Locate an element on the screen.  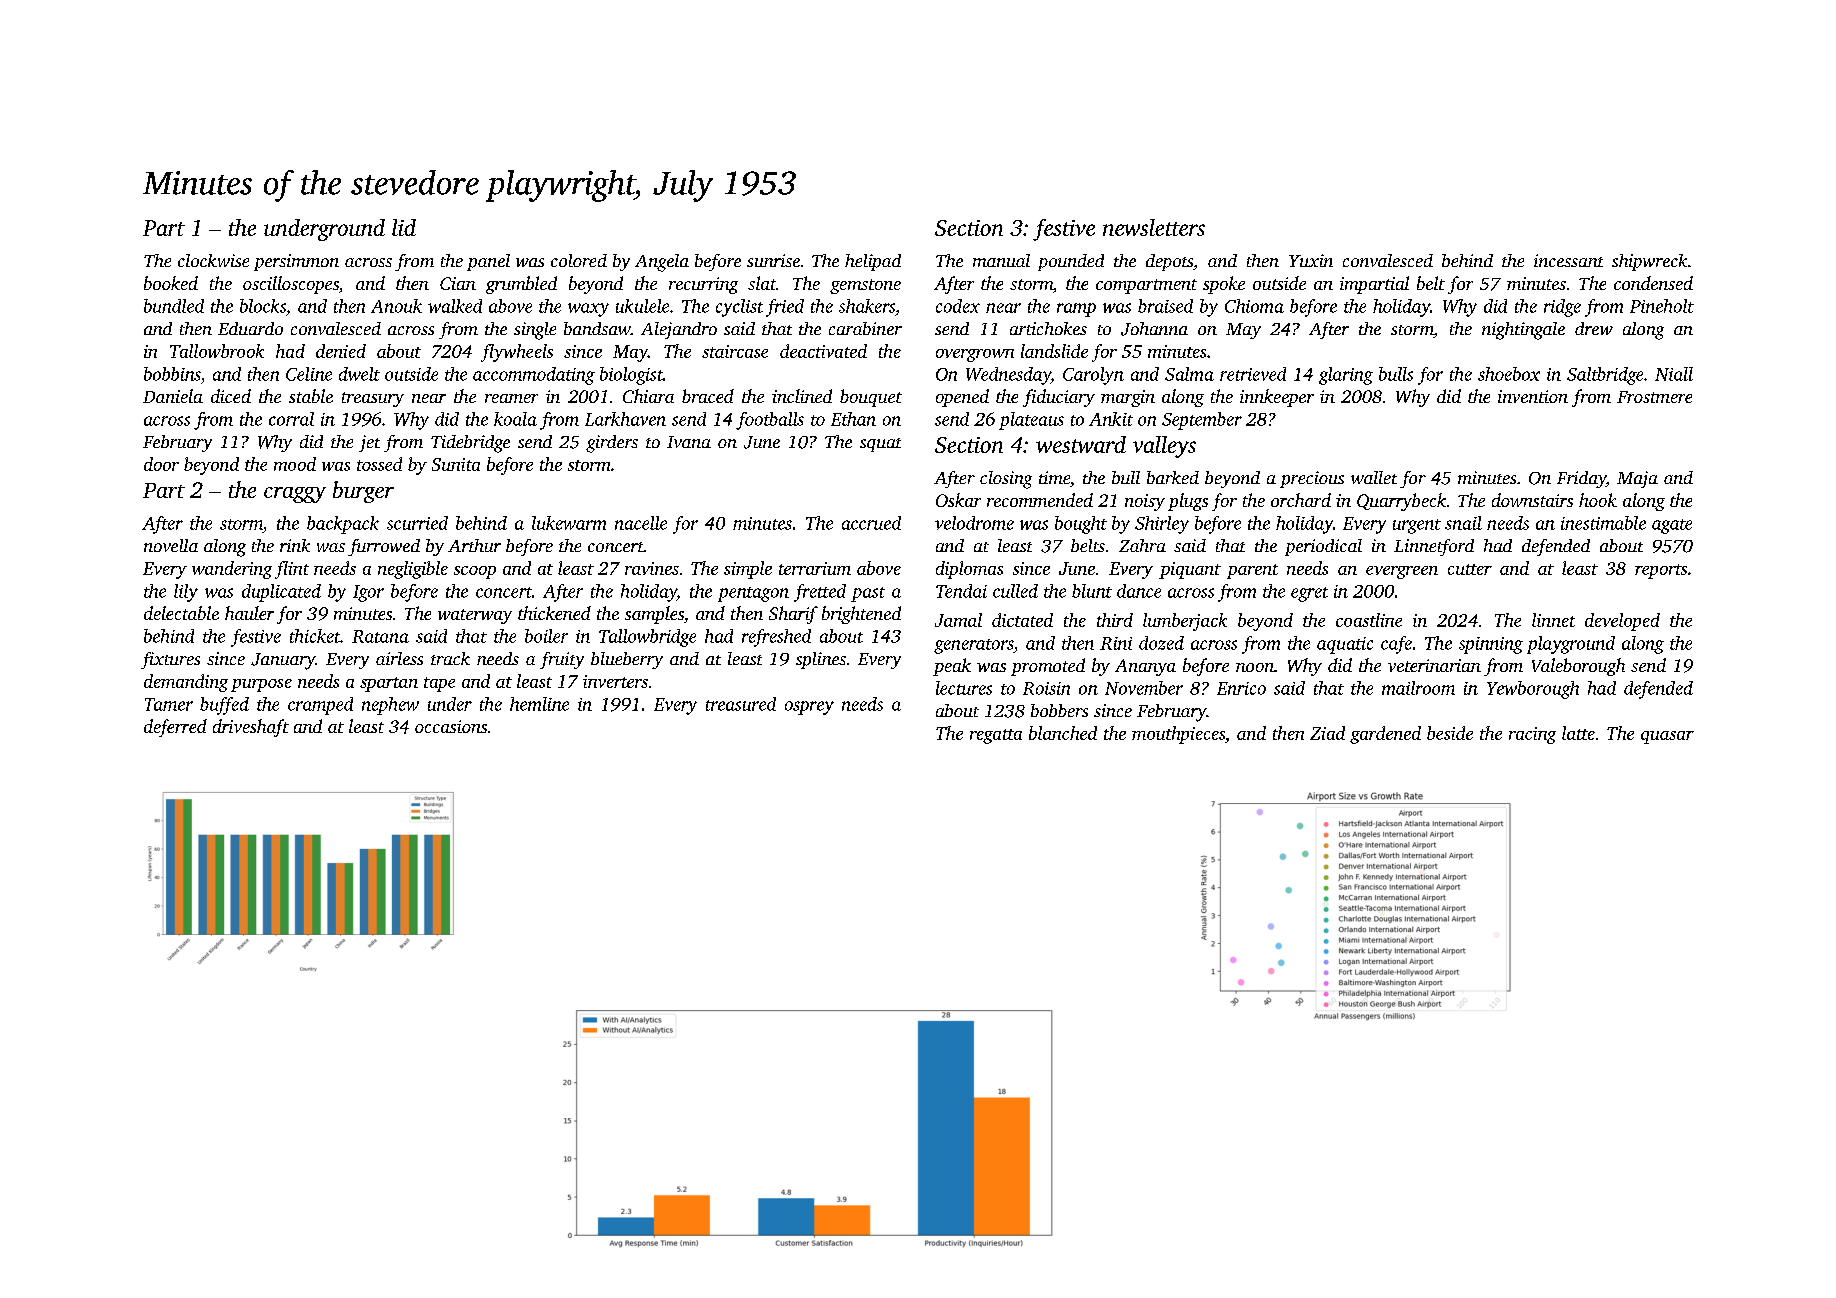
Ethan is located at coordinates (853, 419).
